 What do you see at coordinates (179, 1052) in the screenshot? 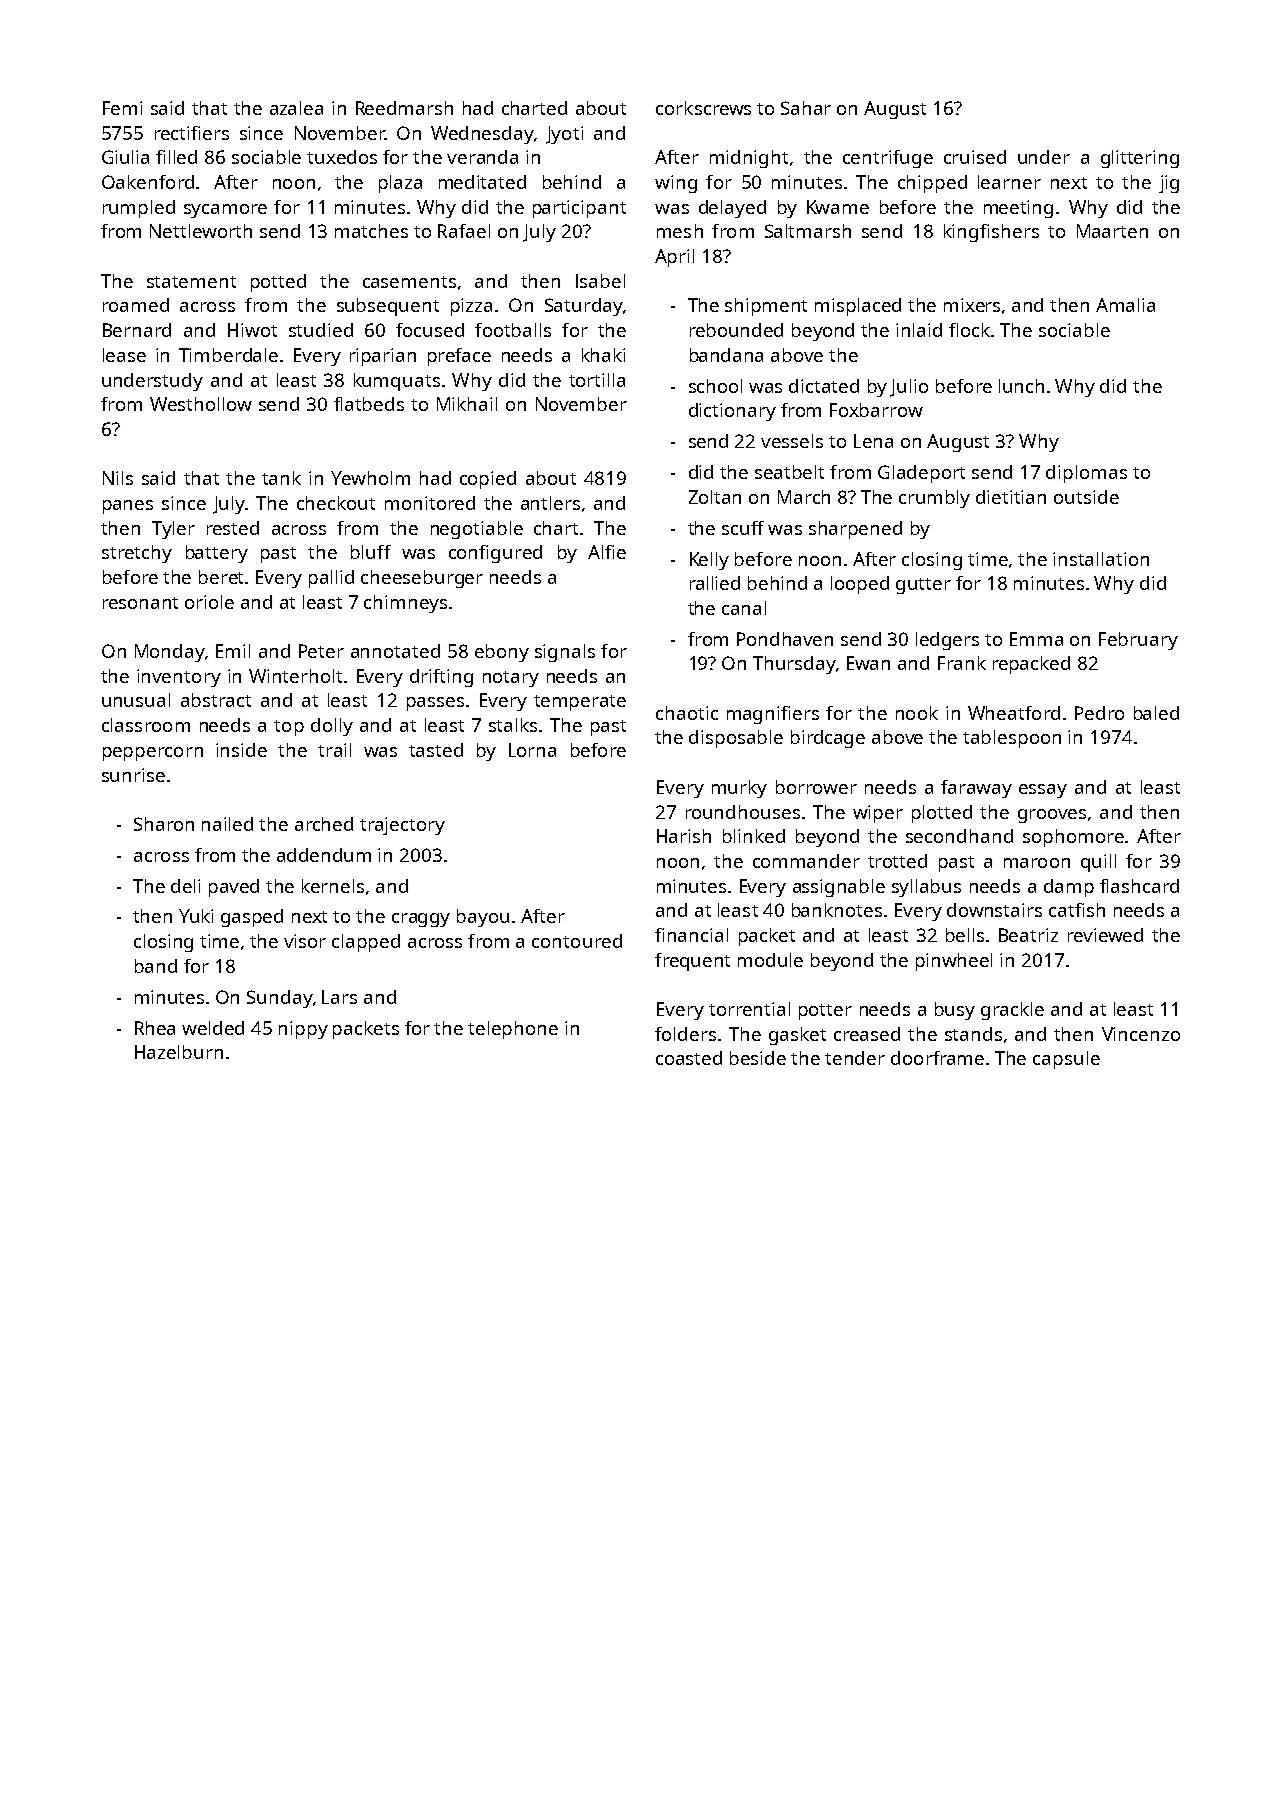
I see `Hazelburn` at bounding box center [179, 1052].
